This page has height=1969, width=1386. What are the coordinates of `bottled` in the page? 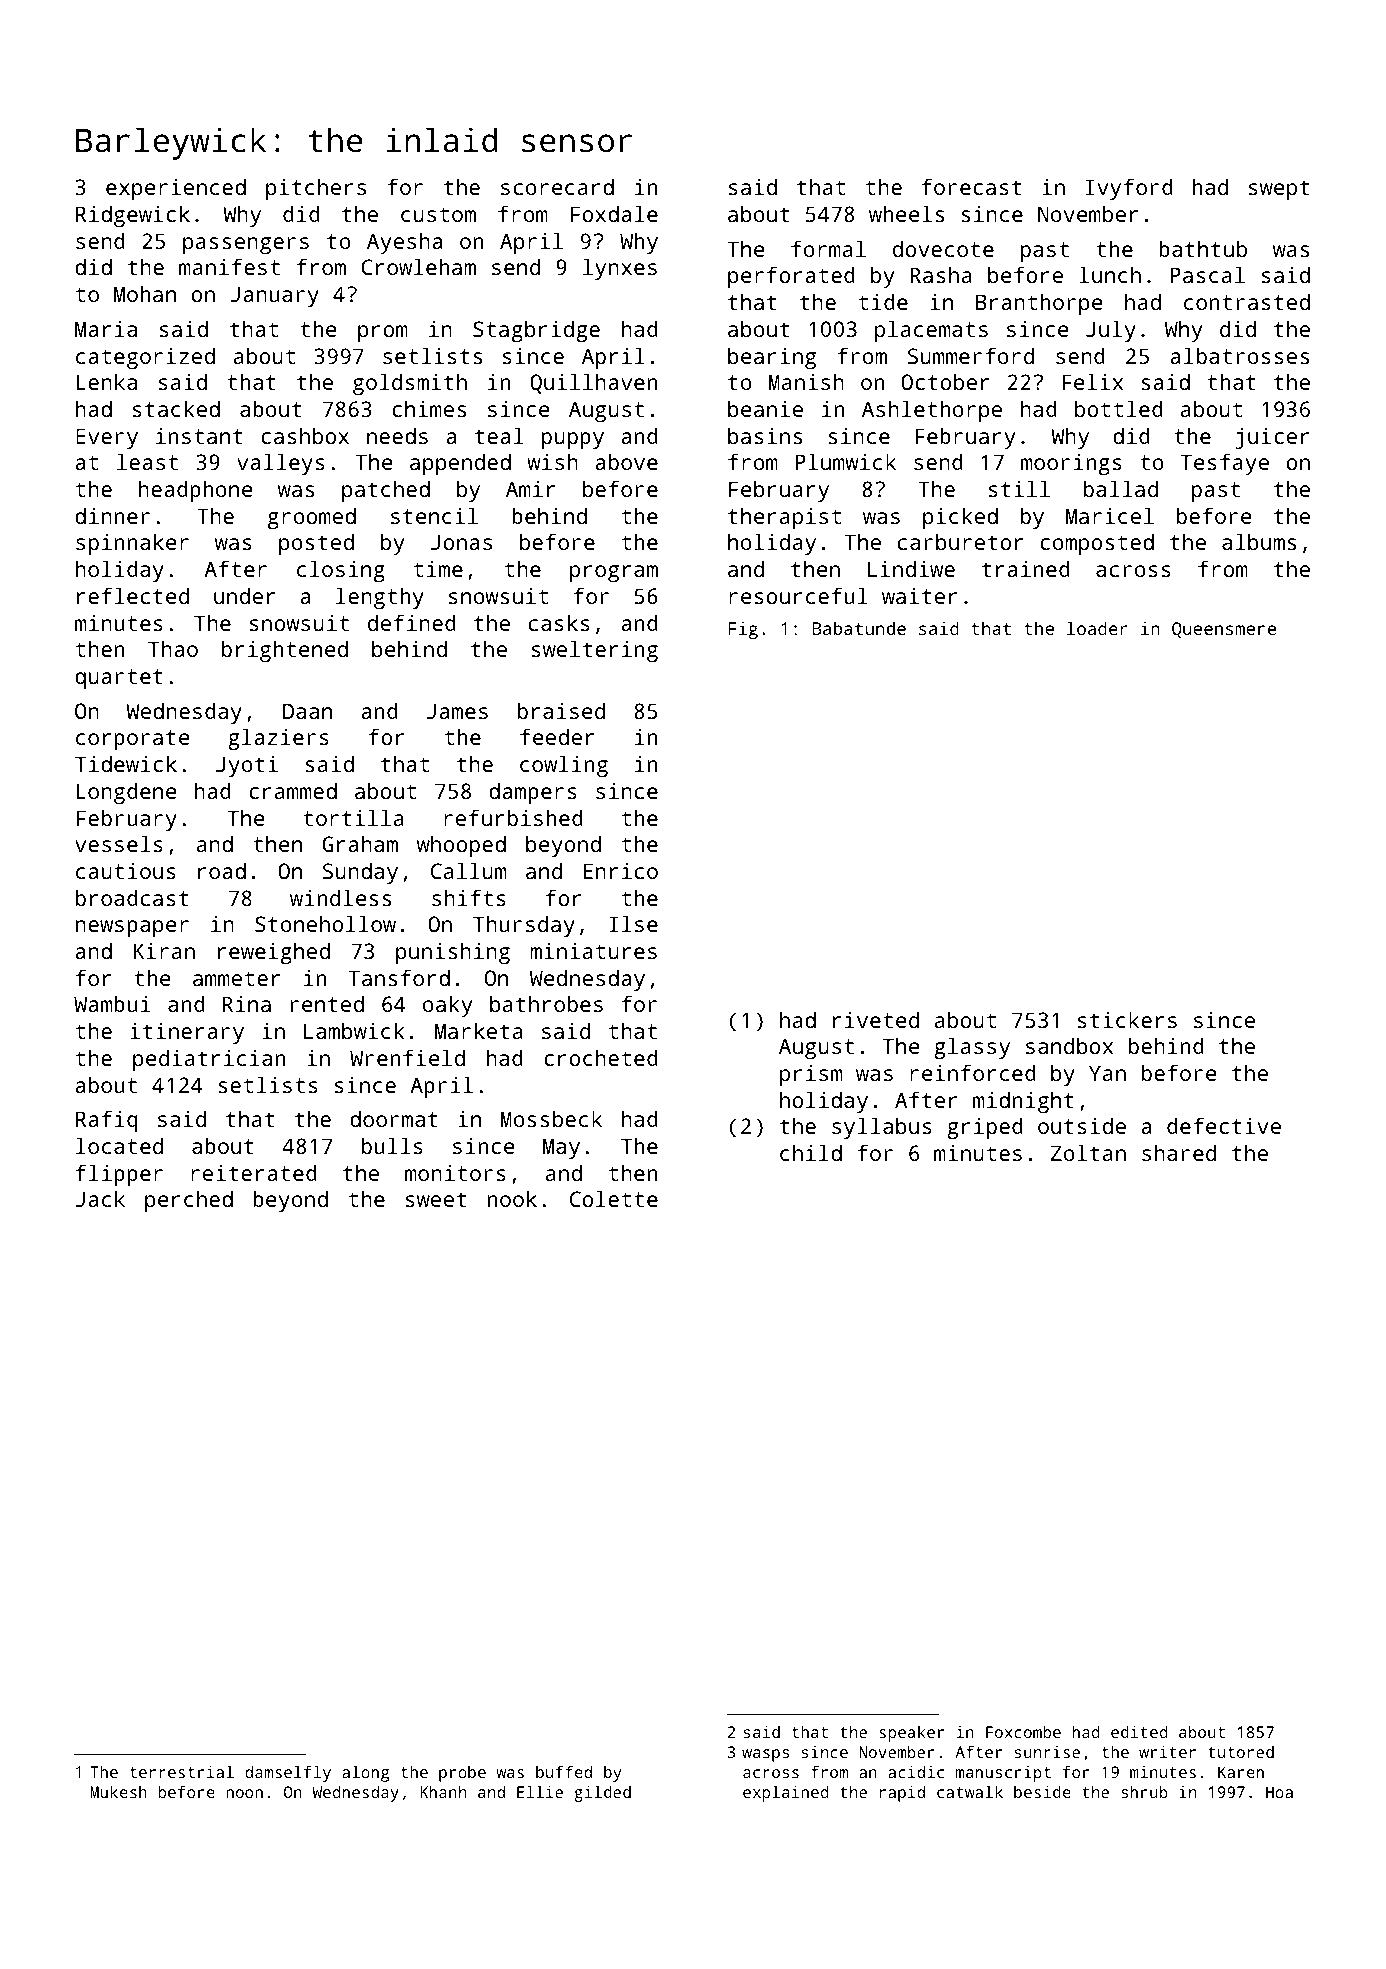 It's located at (1119, 408).
